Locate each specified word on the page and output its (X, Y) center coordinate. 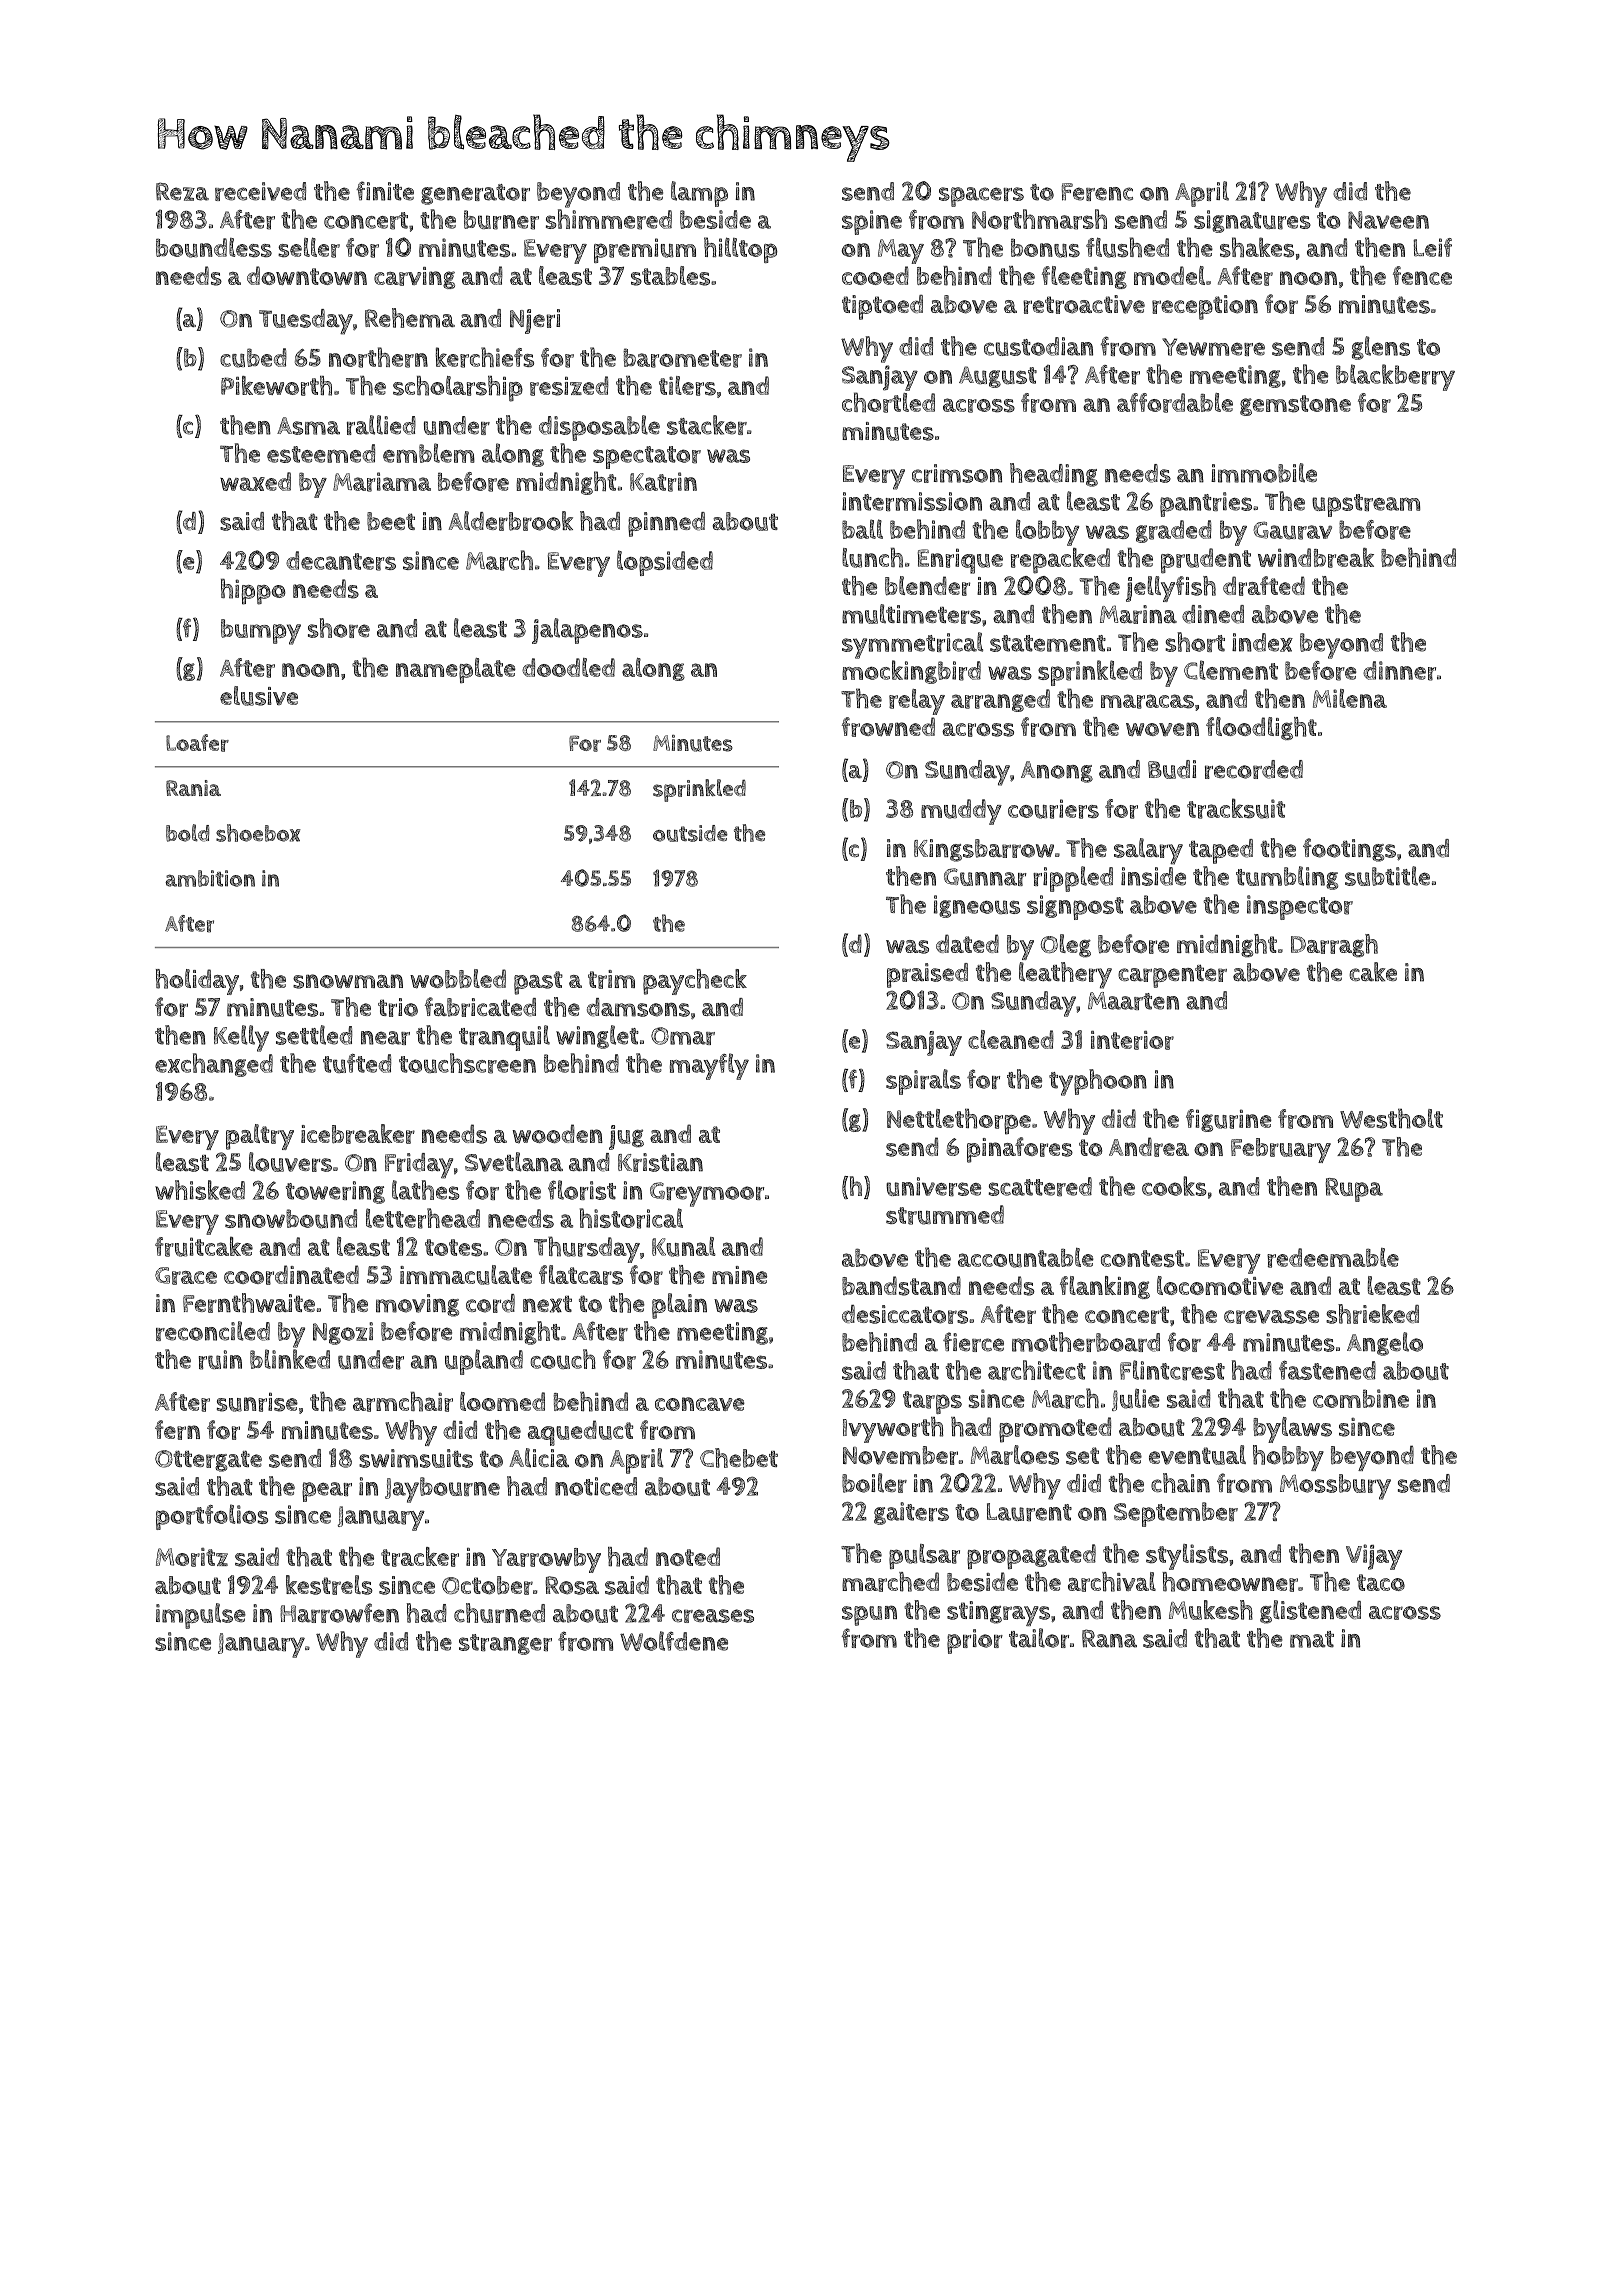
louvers (290, 1162)
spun (869, 1615)
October (487, 1585)
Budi (1172, 769)
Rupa (1354, 1190)
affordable (1175, 403)
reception (1205, 307)
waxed (255, 481)
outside (690, 833)
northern (378, 357)
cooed (875, 275)
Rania (193, 788)
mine (739, 1275)
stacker (707, 425)
